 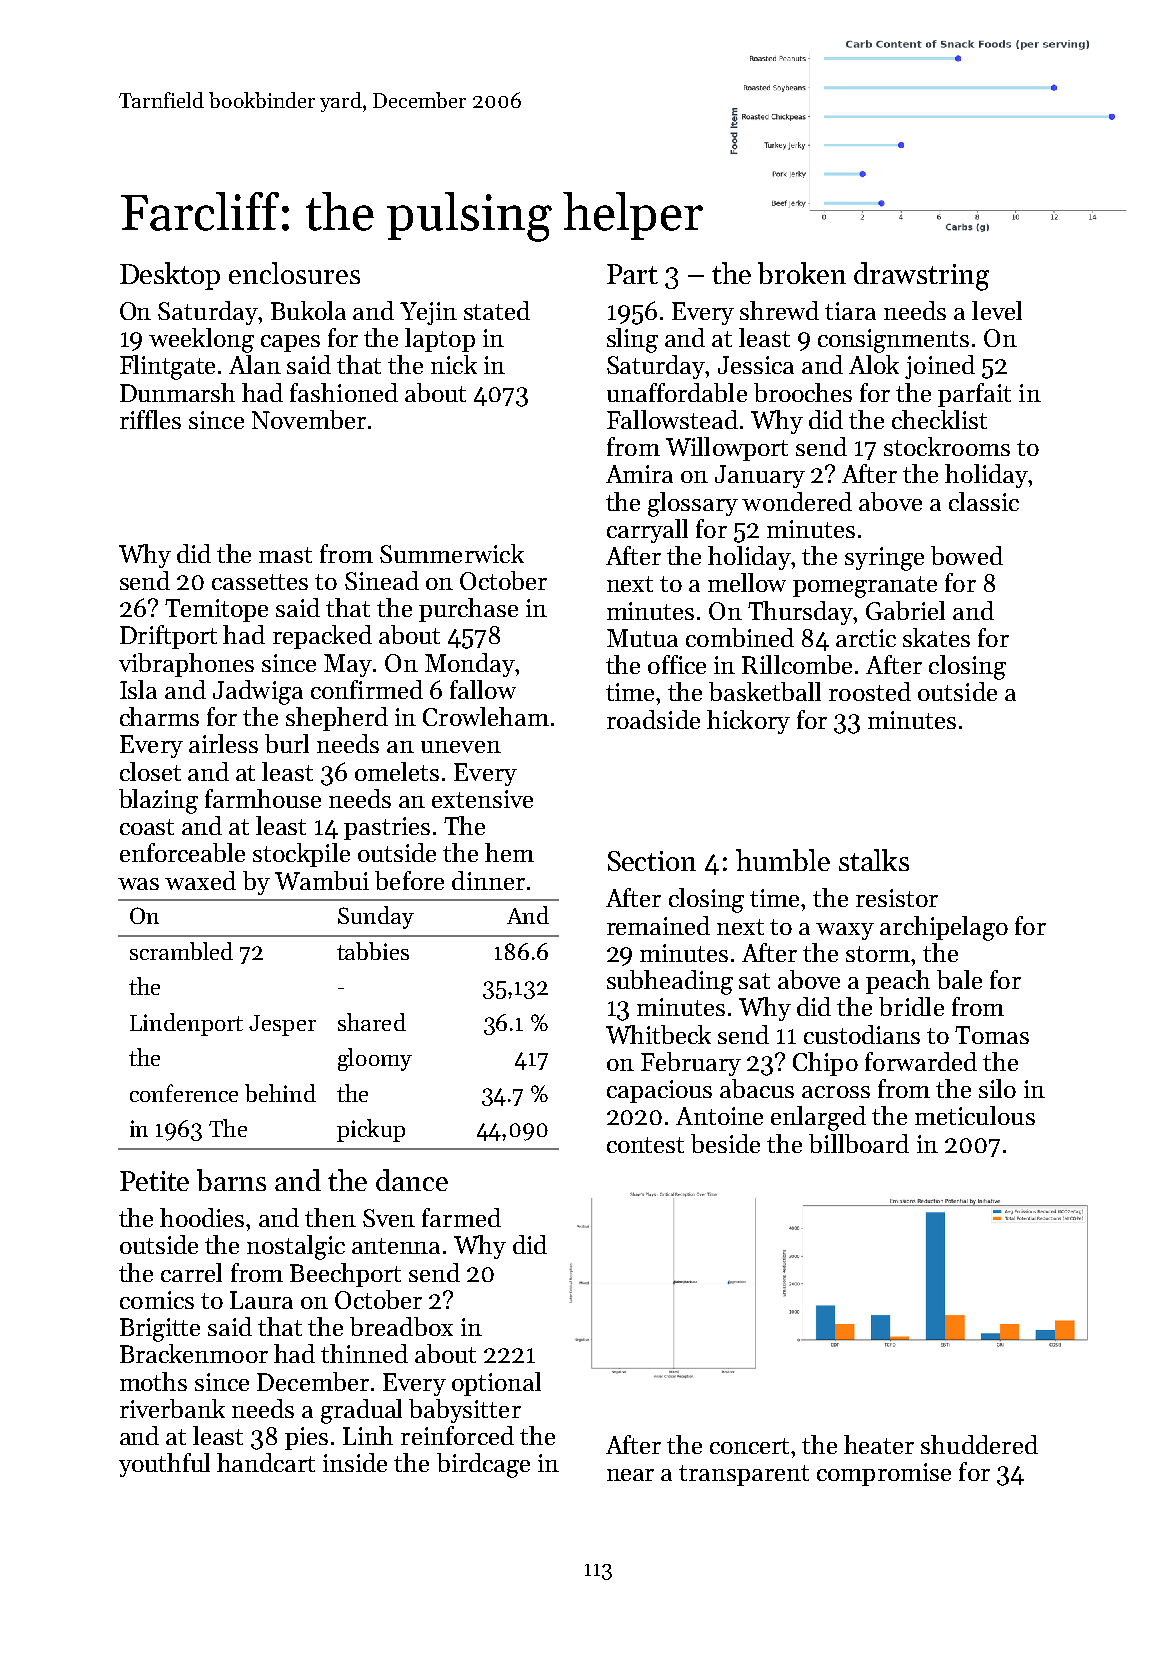 What do you see at coordinates (870, 691) in the document?
I see `roosted` at bounding box center [870, 691].
